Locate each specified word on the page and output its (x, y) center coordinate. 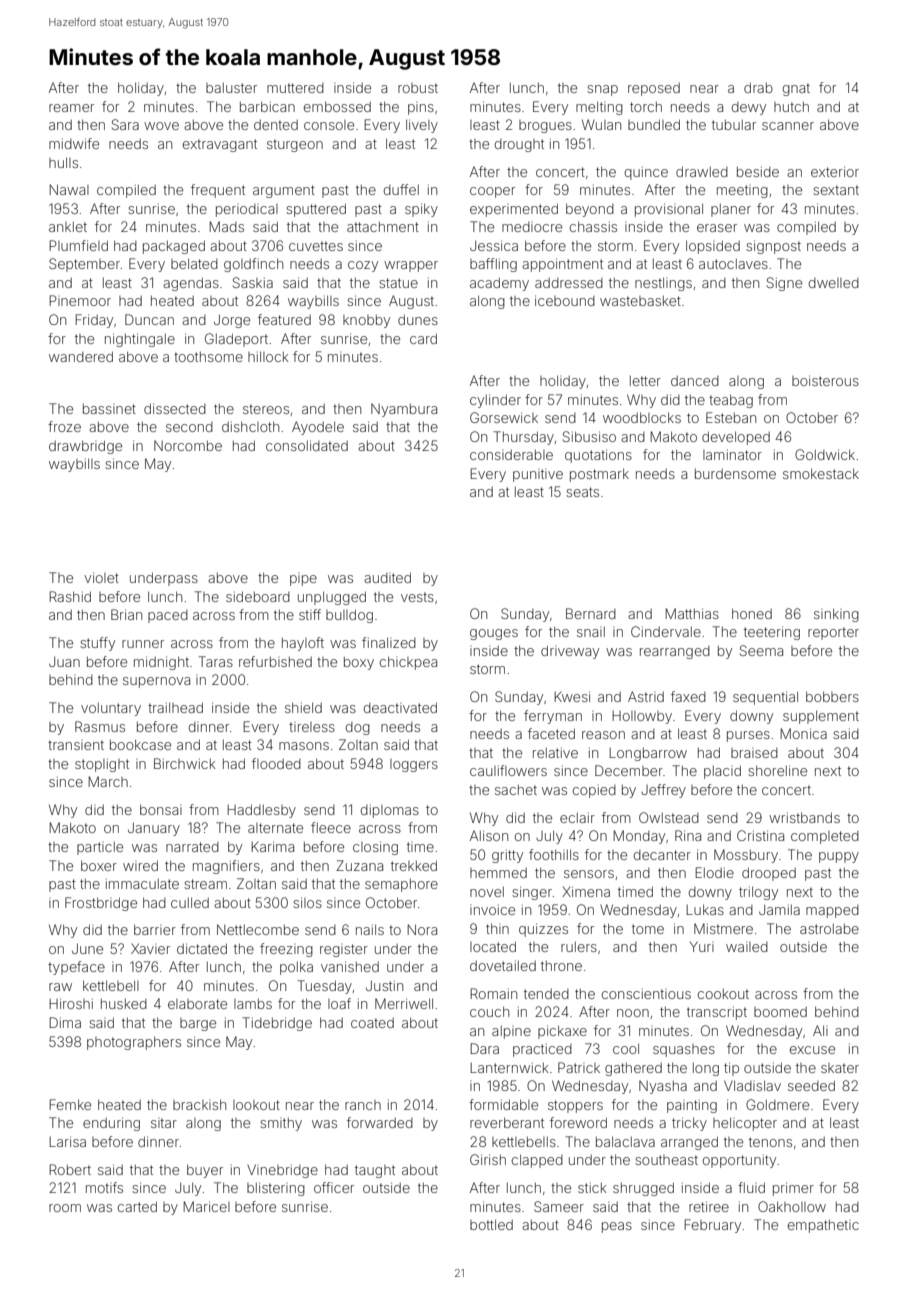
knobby (366, 321)
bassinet (109, 409)
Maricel (206, 1206)
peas (617, 1227)
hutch (791, 107)
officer (334, 1187)
